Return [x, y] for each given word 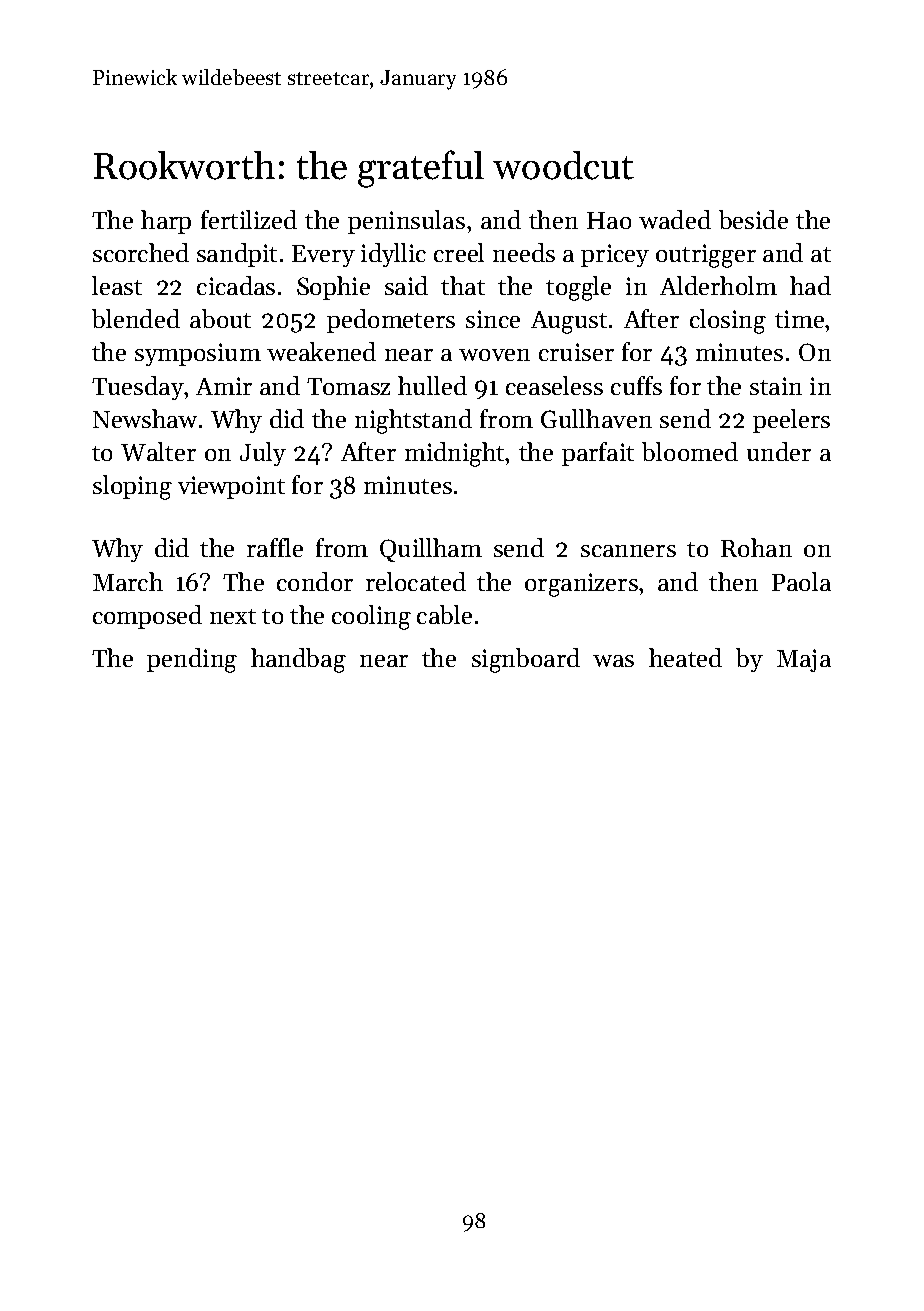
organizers [581, 585]
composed [147, 617]
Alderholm [718, 285]
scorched [141, 252]
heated [685, 657]
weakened [321, 351]
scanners [628, 551]
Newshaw [145, 418]
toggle [578, 288]
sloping [132, 487]
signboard [526, 660]
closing [728, 321]
